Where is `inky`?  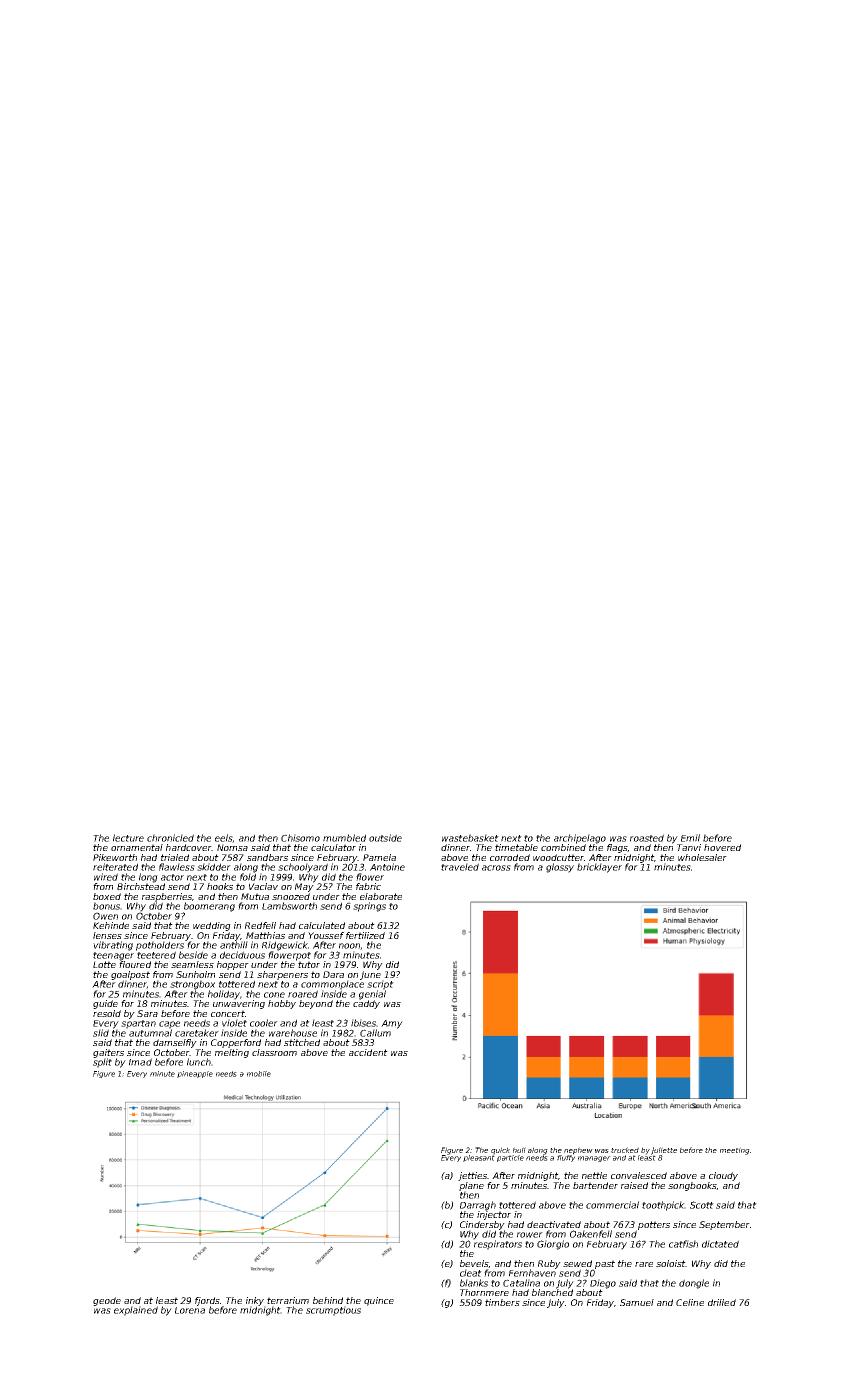
inky is located at coordinates (255, 1301).
